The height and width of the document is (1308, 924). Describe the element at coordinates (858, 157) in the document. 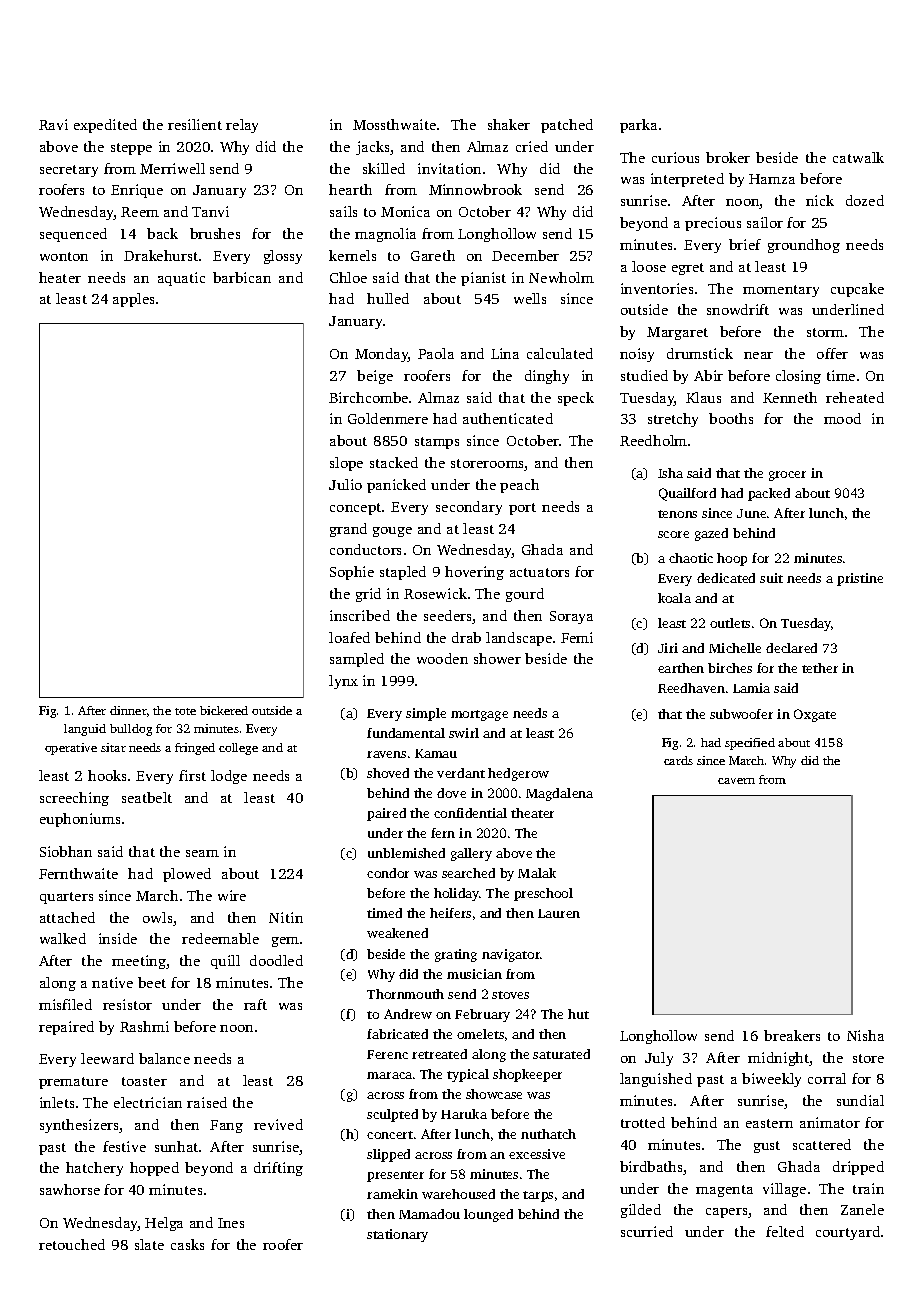

I see `catwalk` at that location.
